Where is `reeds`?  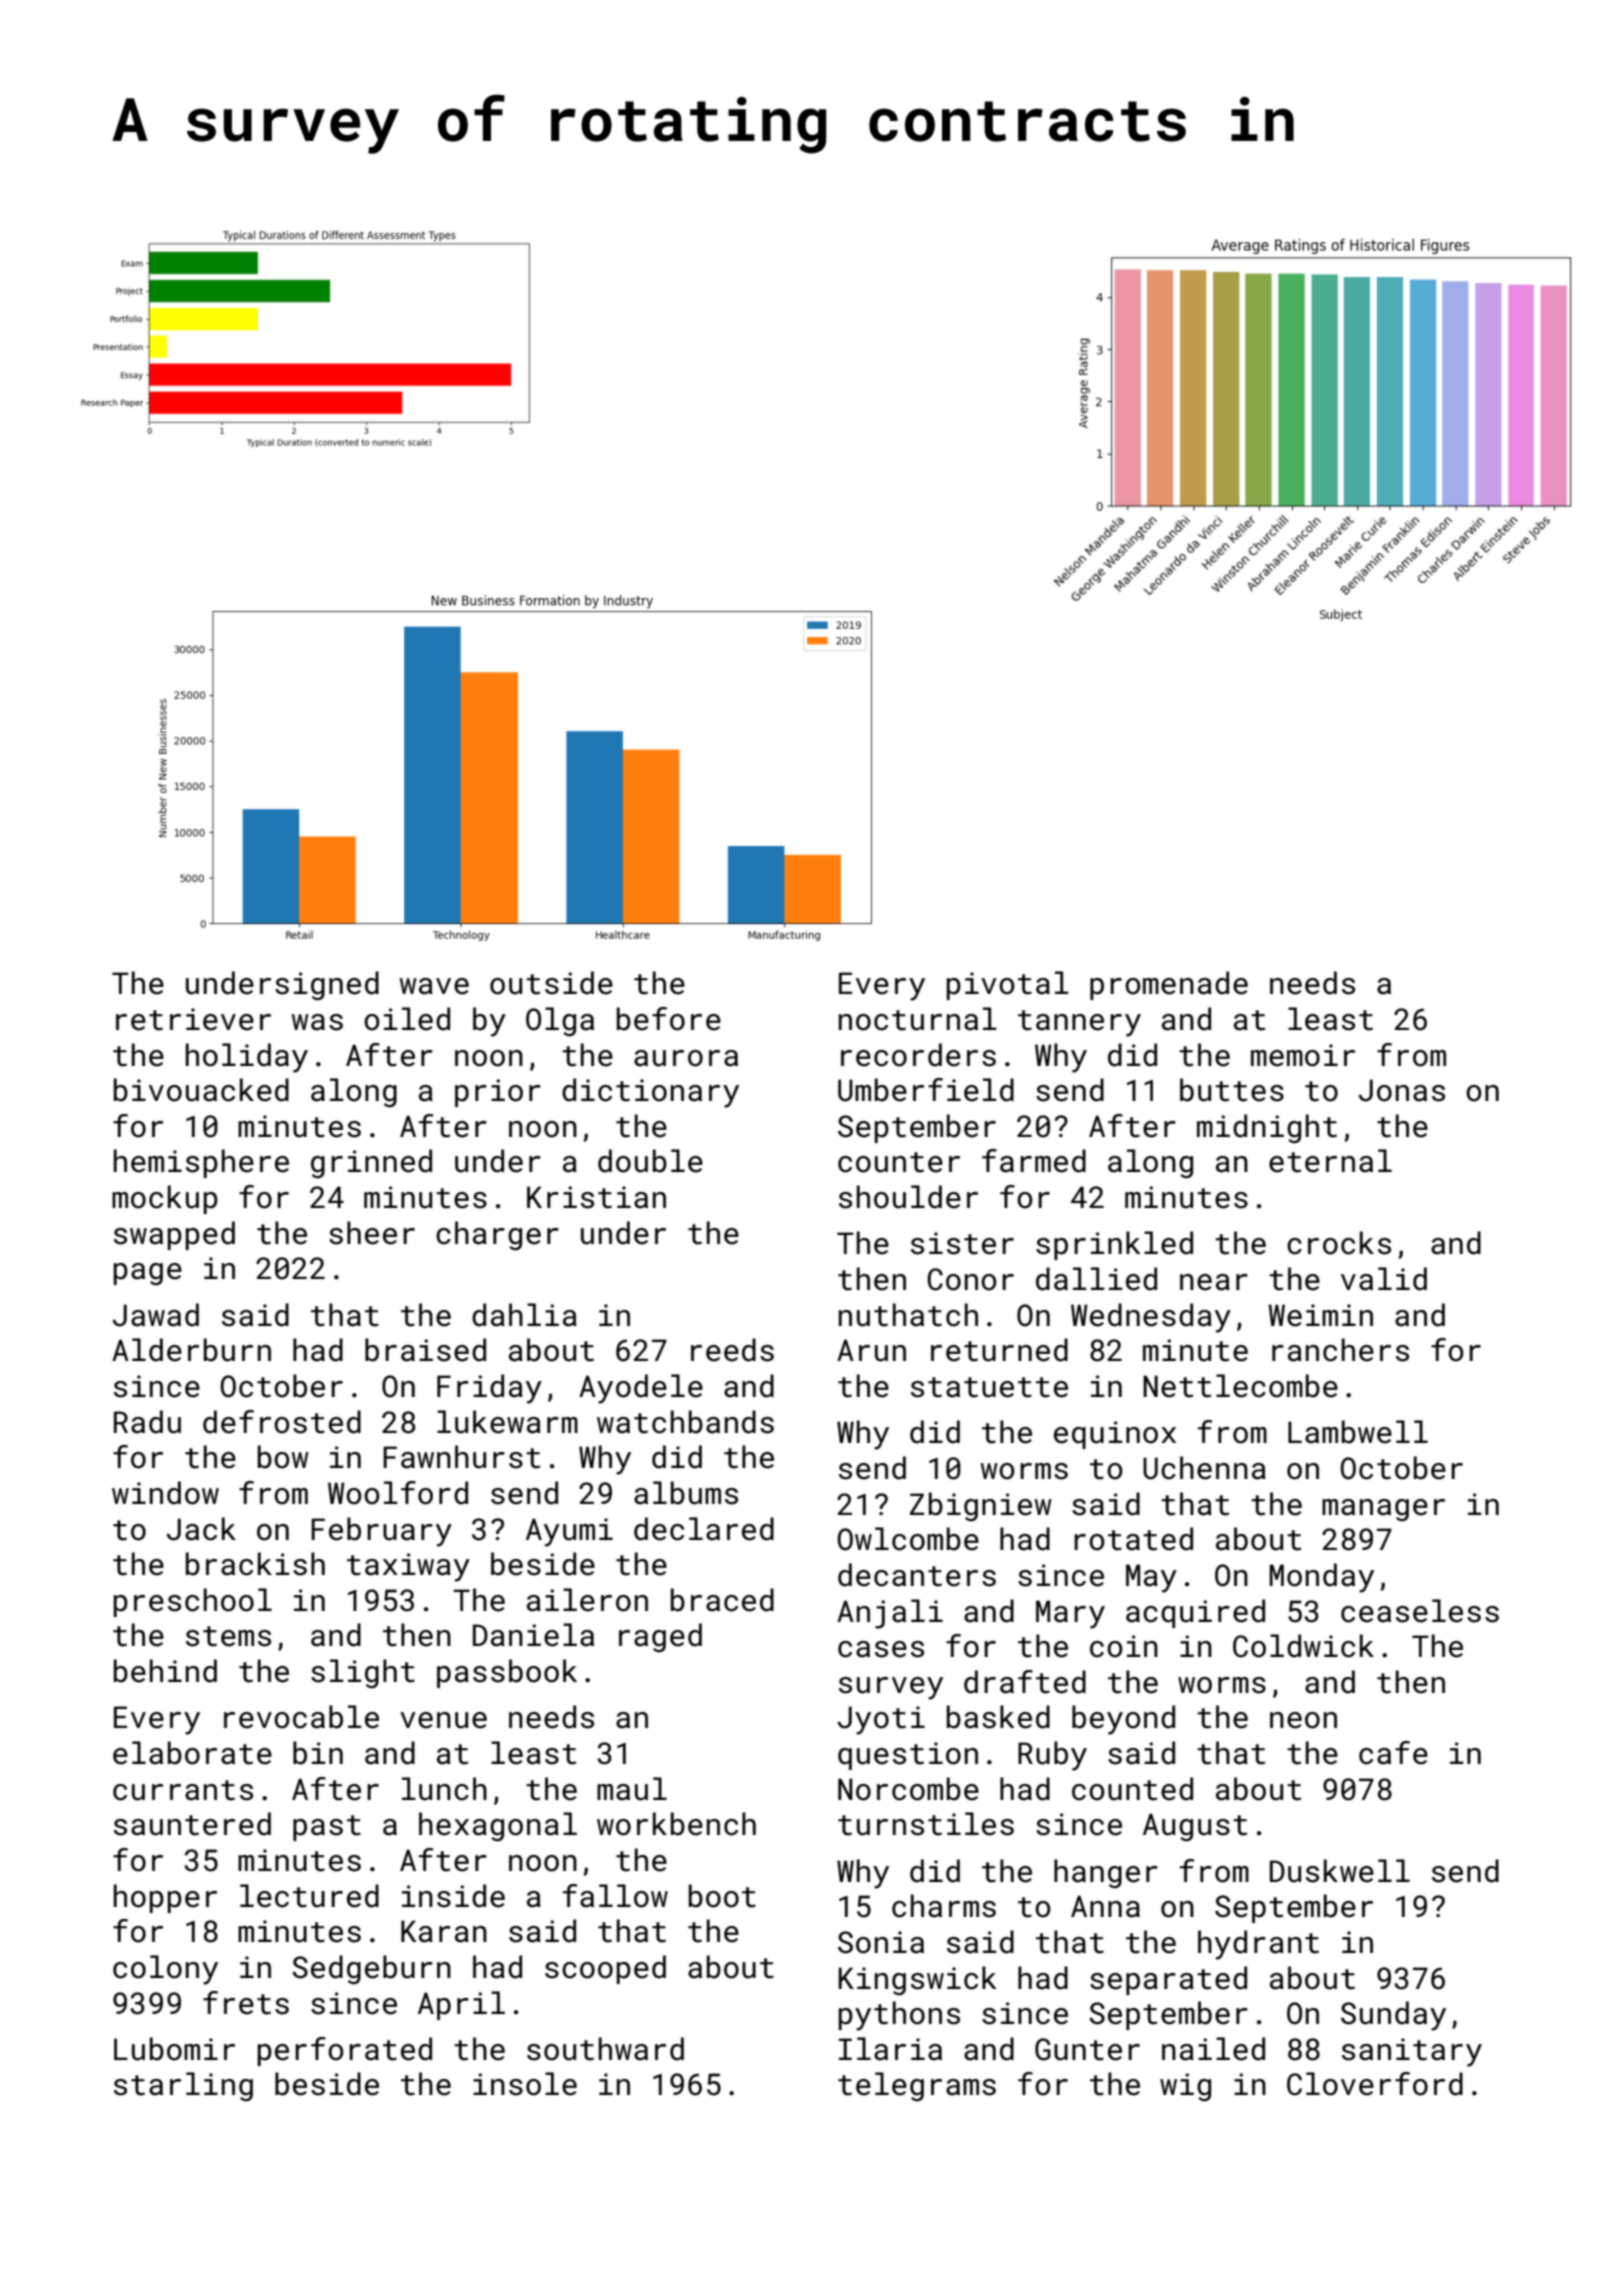 reeds is located at coordinates (732, 1350).
